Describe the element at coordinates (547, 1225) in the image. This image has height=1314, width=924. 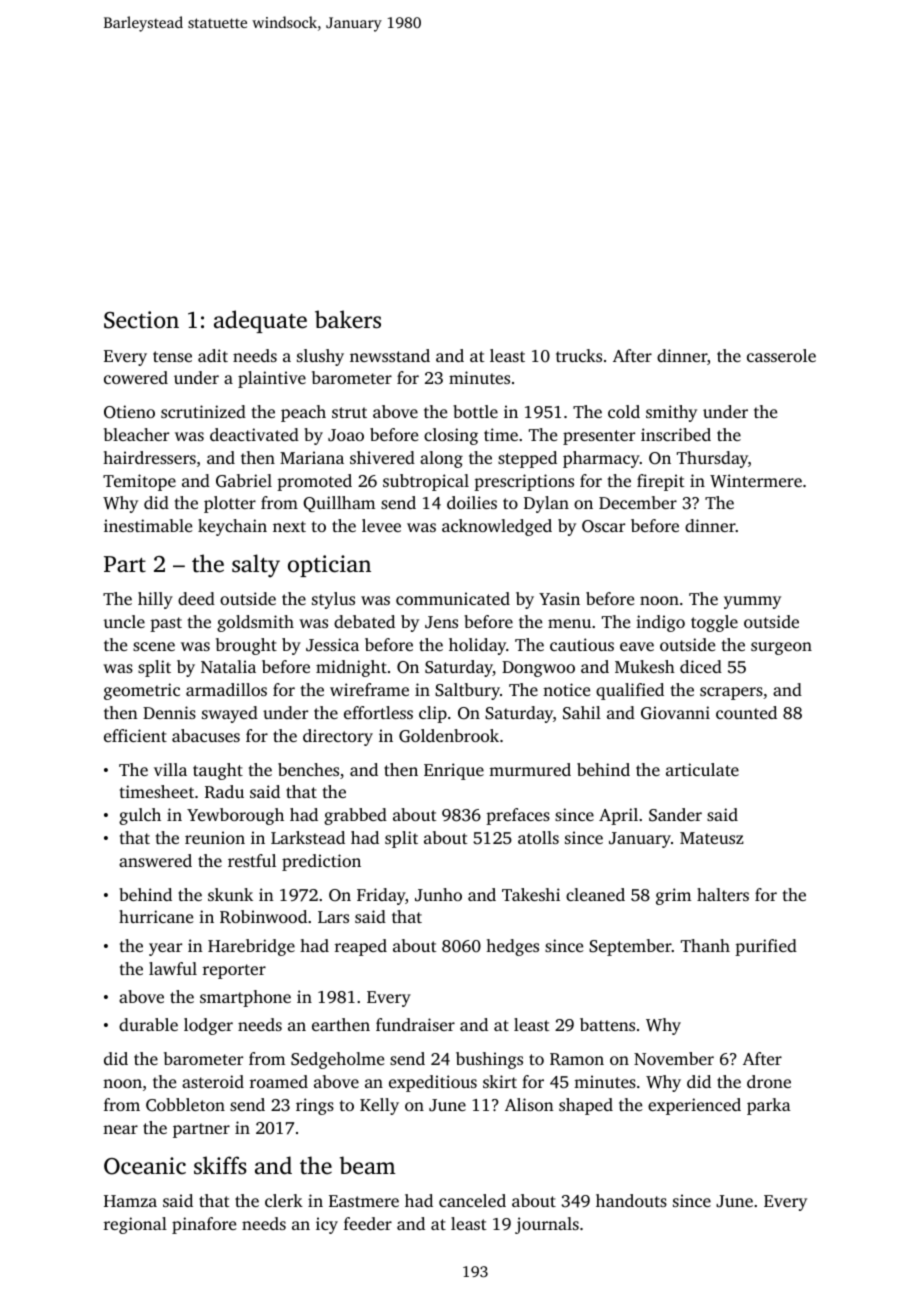
I see `journals` at that location.
